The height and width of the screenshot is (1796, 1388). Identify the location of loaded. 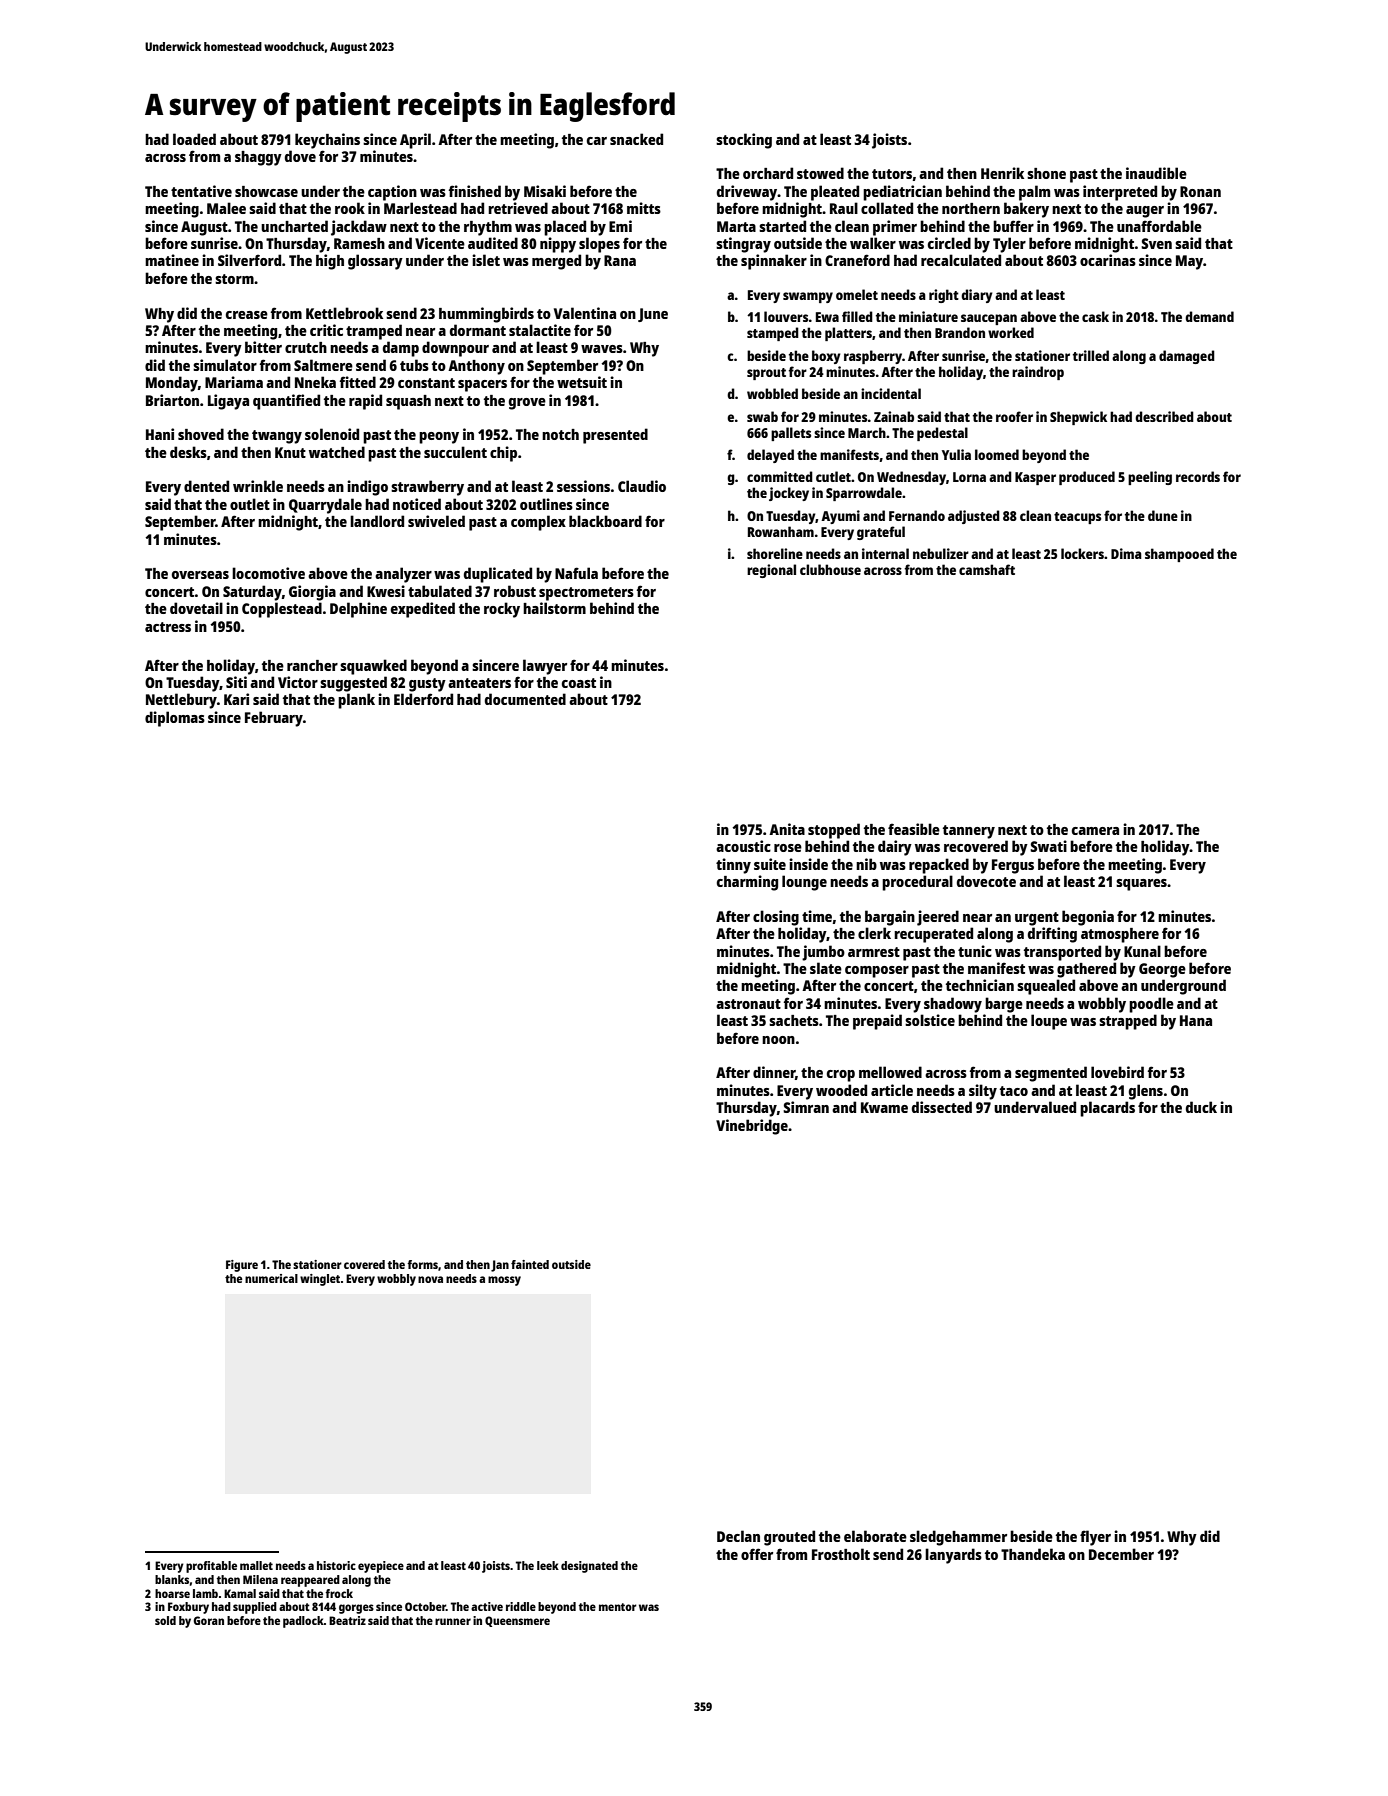
(194, 139).
